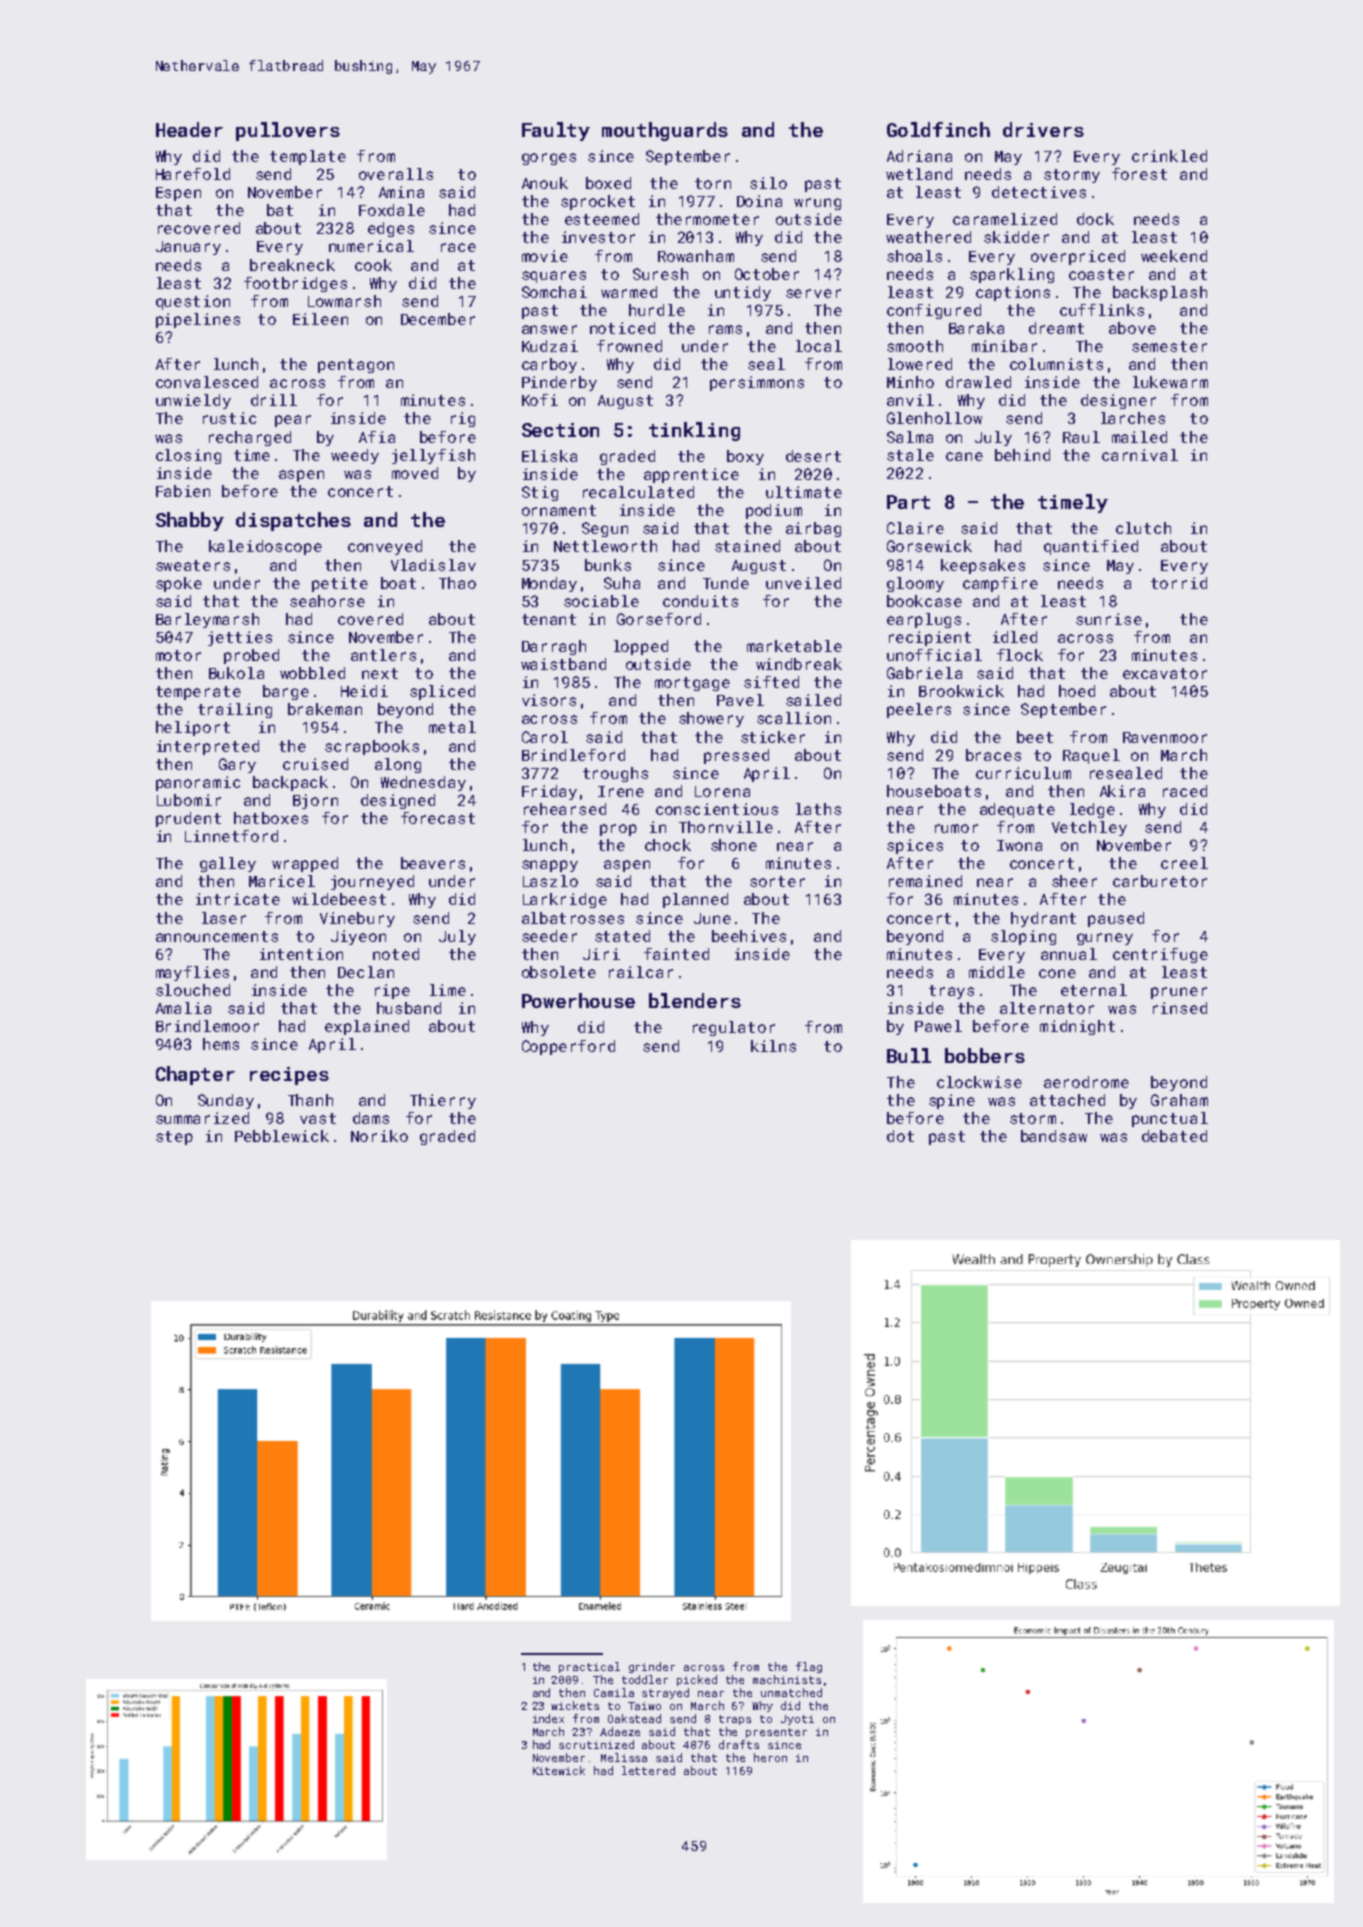 This image has width=1363, height=1927. Describe the element at coordinates (787, 1679) in the image. I see `machinists` at that location.
